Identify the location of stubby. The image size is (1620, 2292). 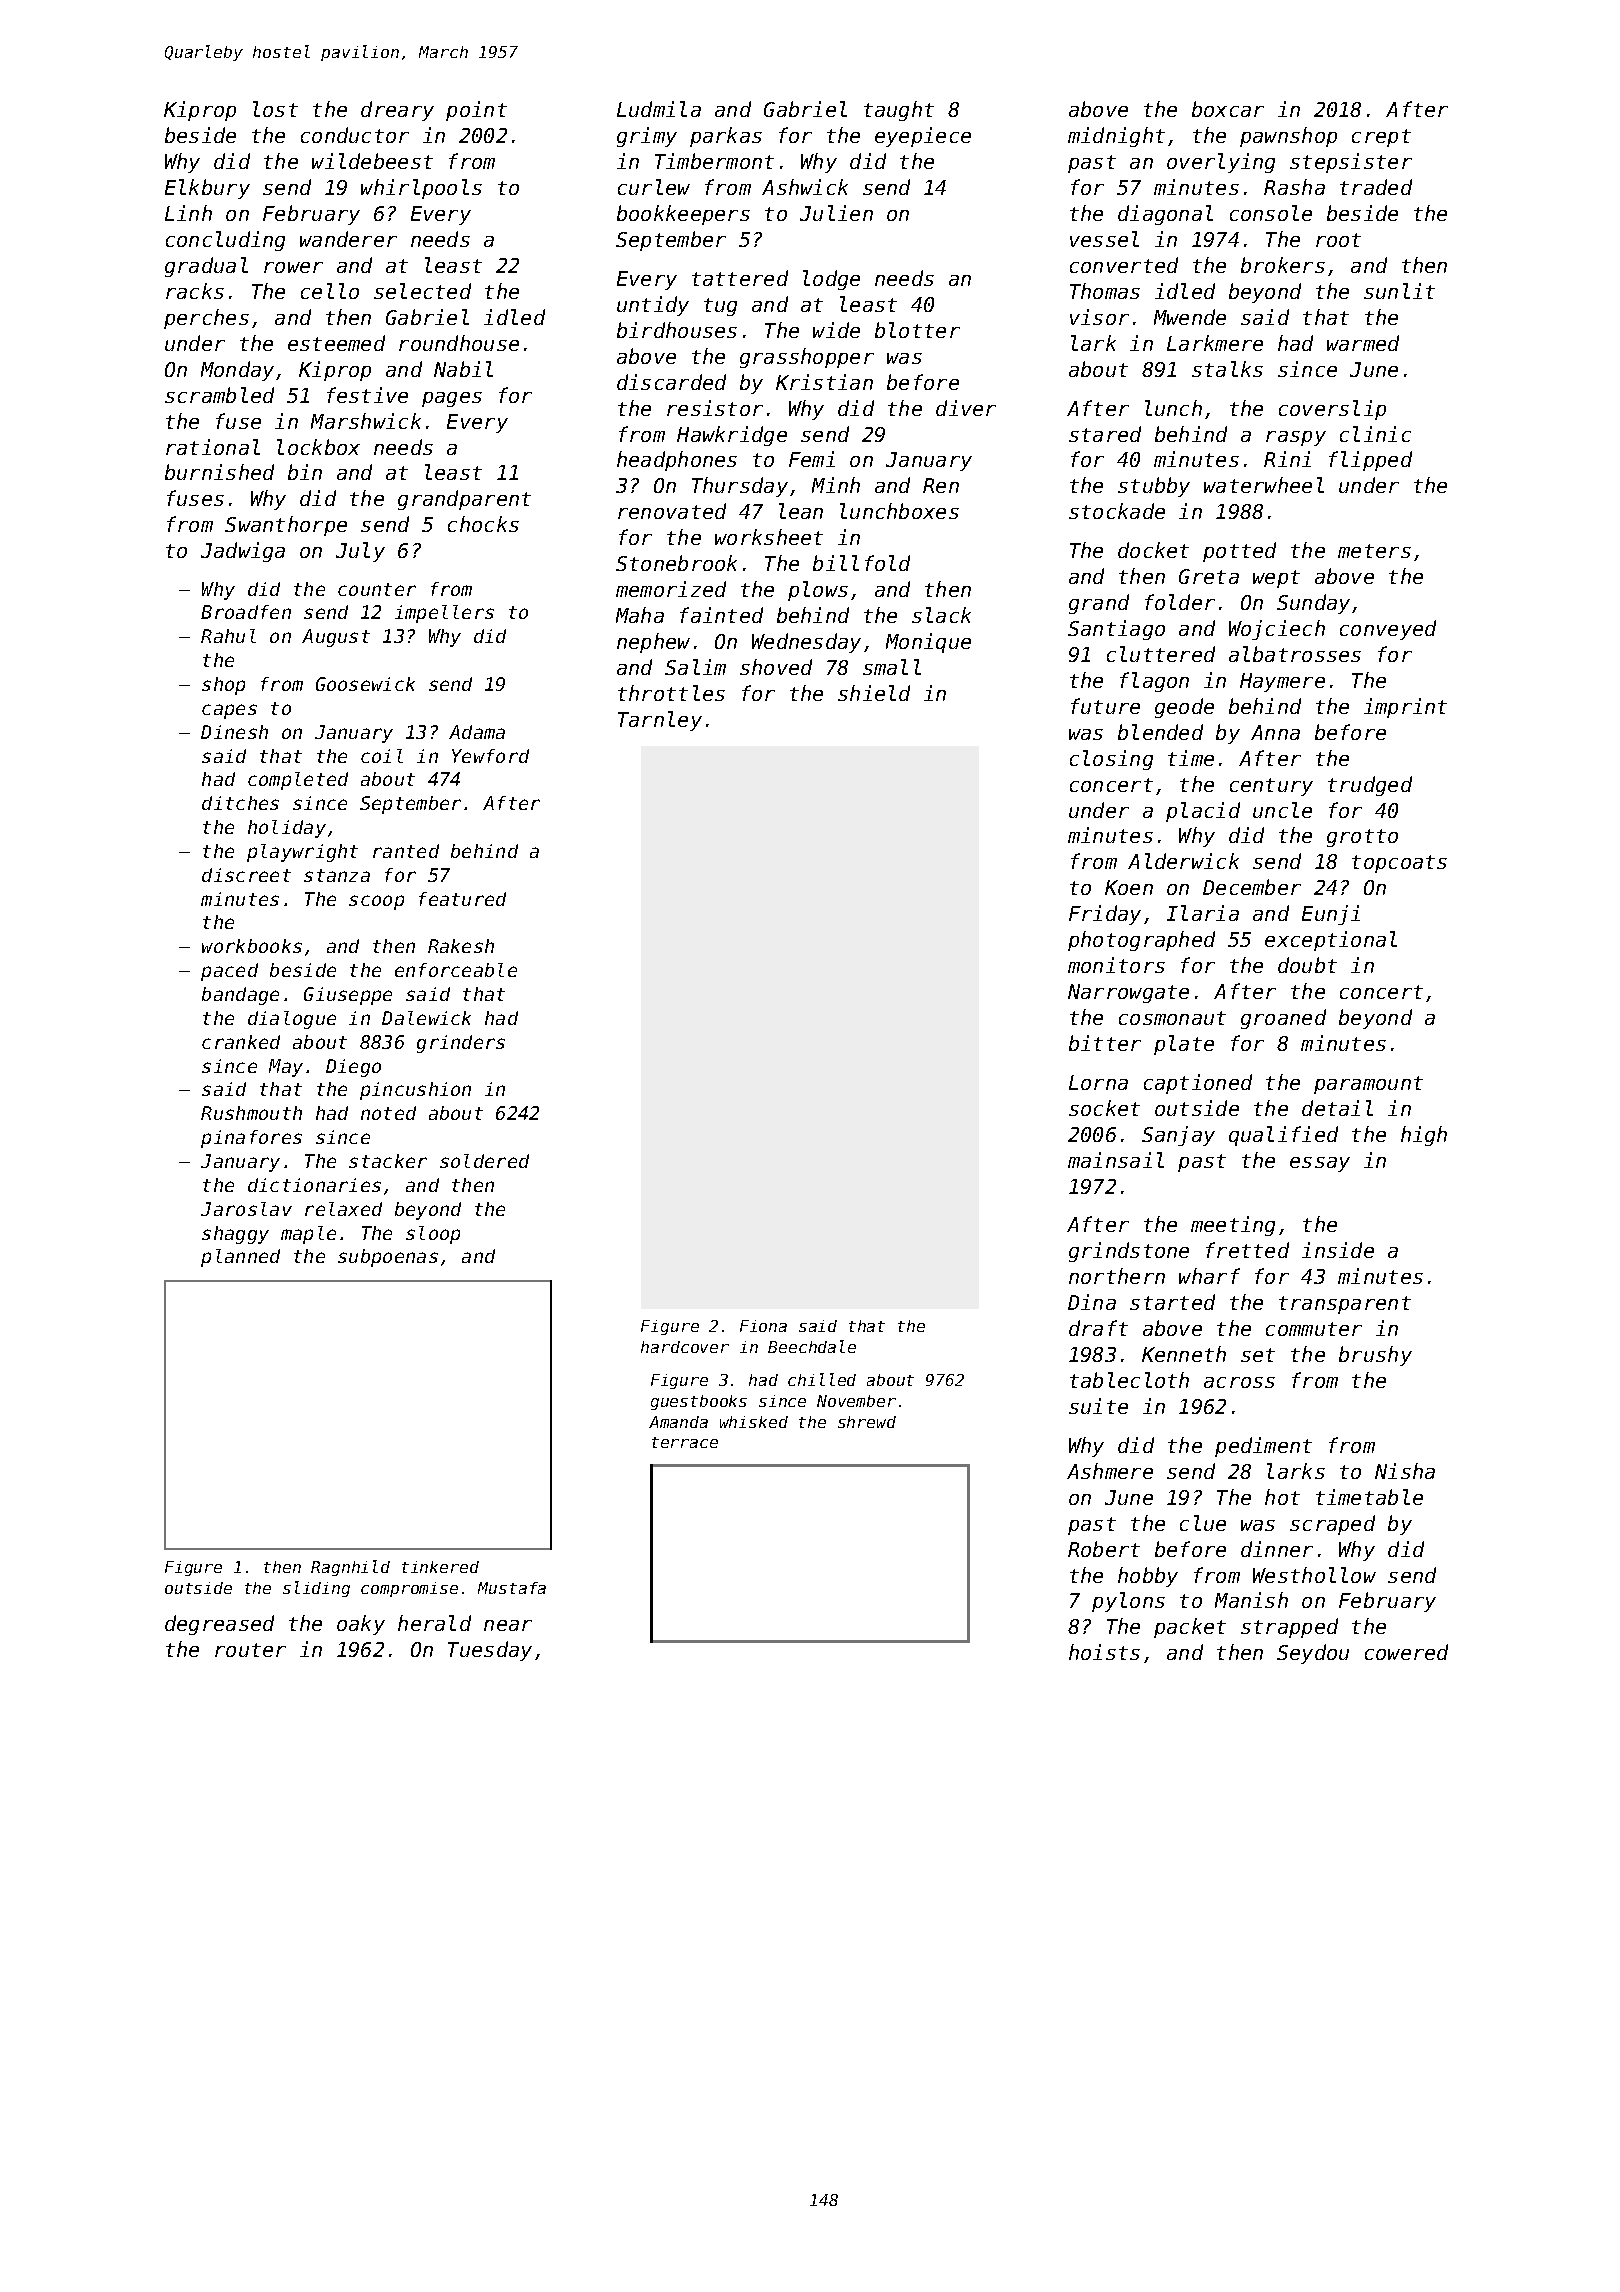
(1154, 487).
